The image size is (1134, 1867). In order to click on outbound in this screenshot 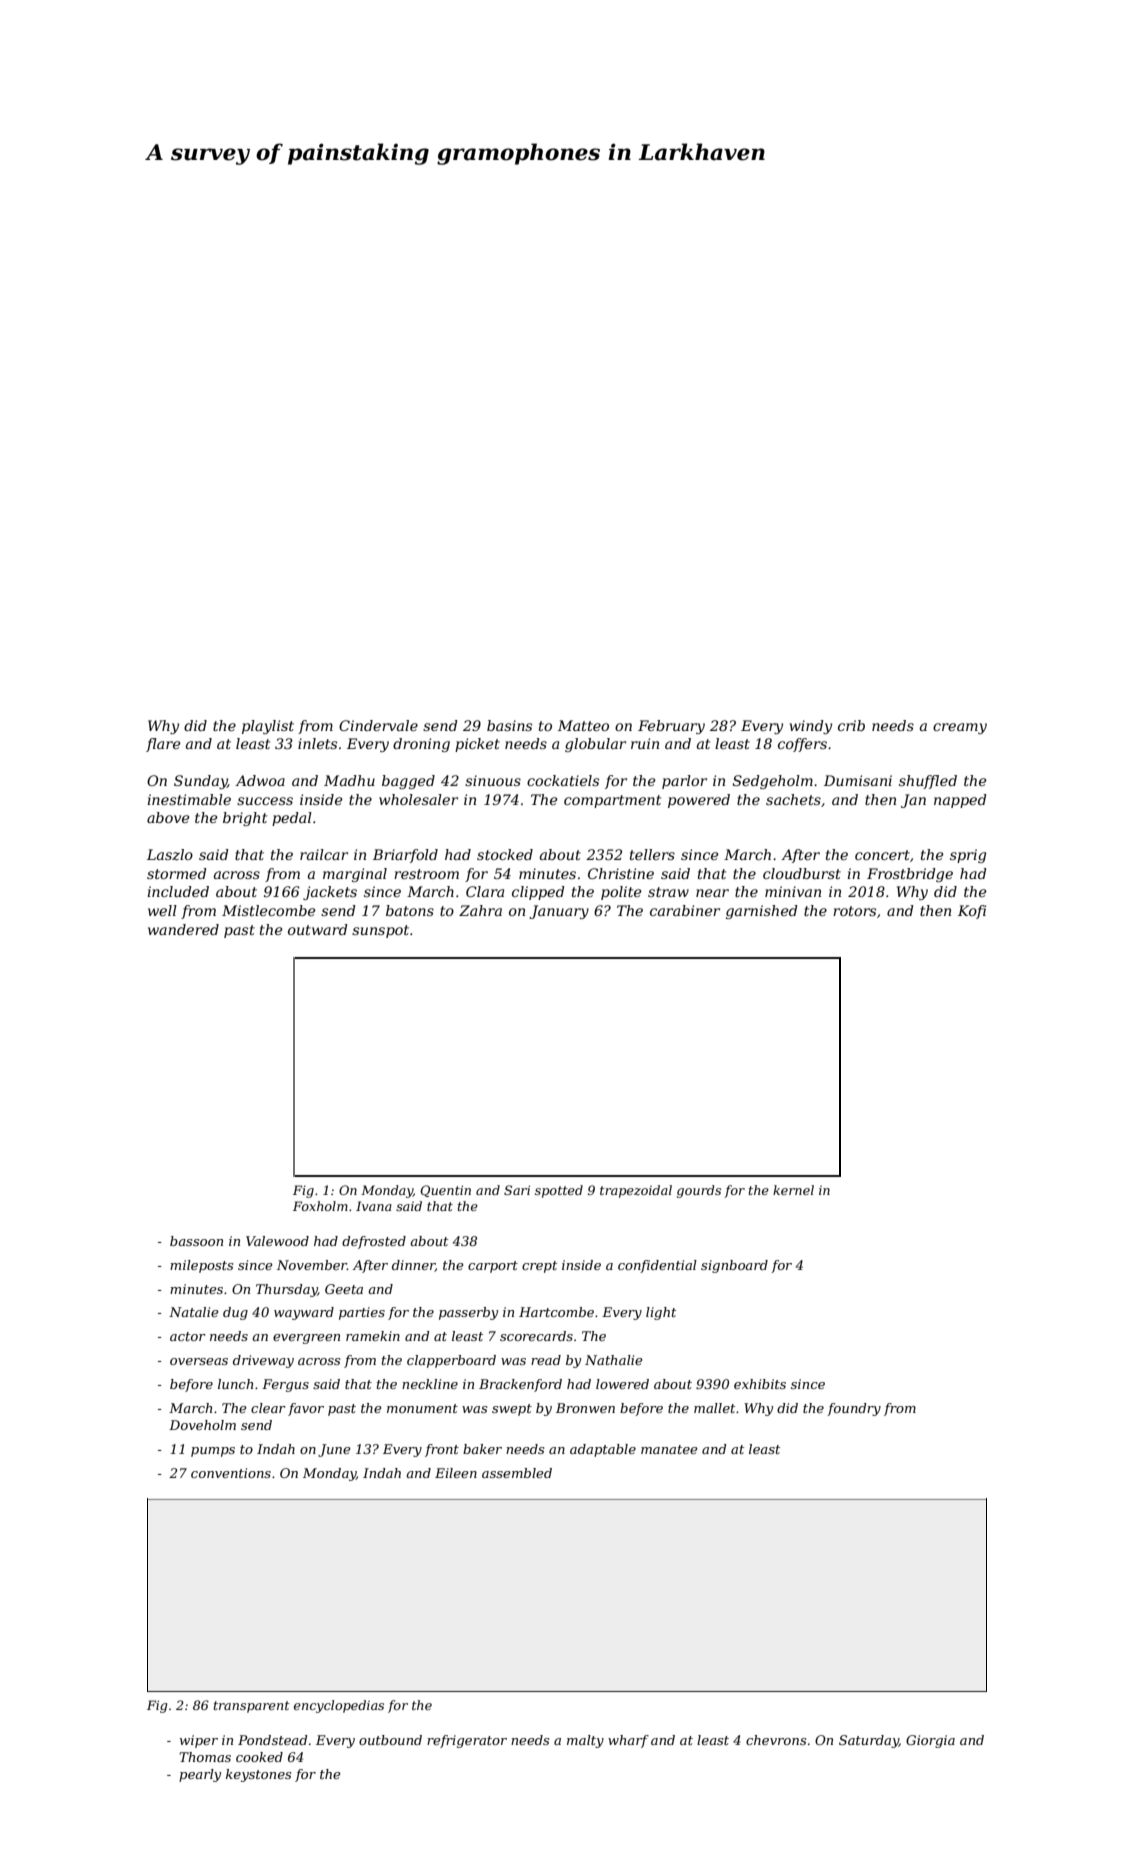, I will do `click(390, 1740)`.
